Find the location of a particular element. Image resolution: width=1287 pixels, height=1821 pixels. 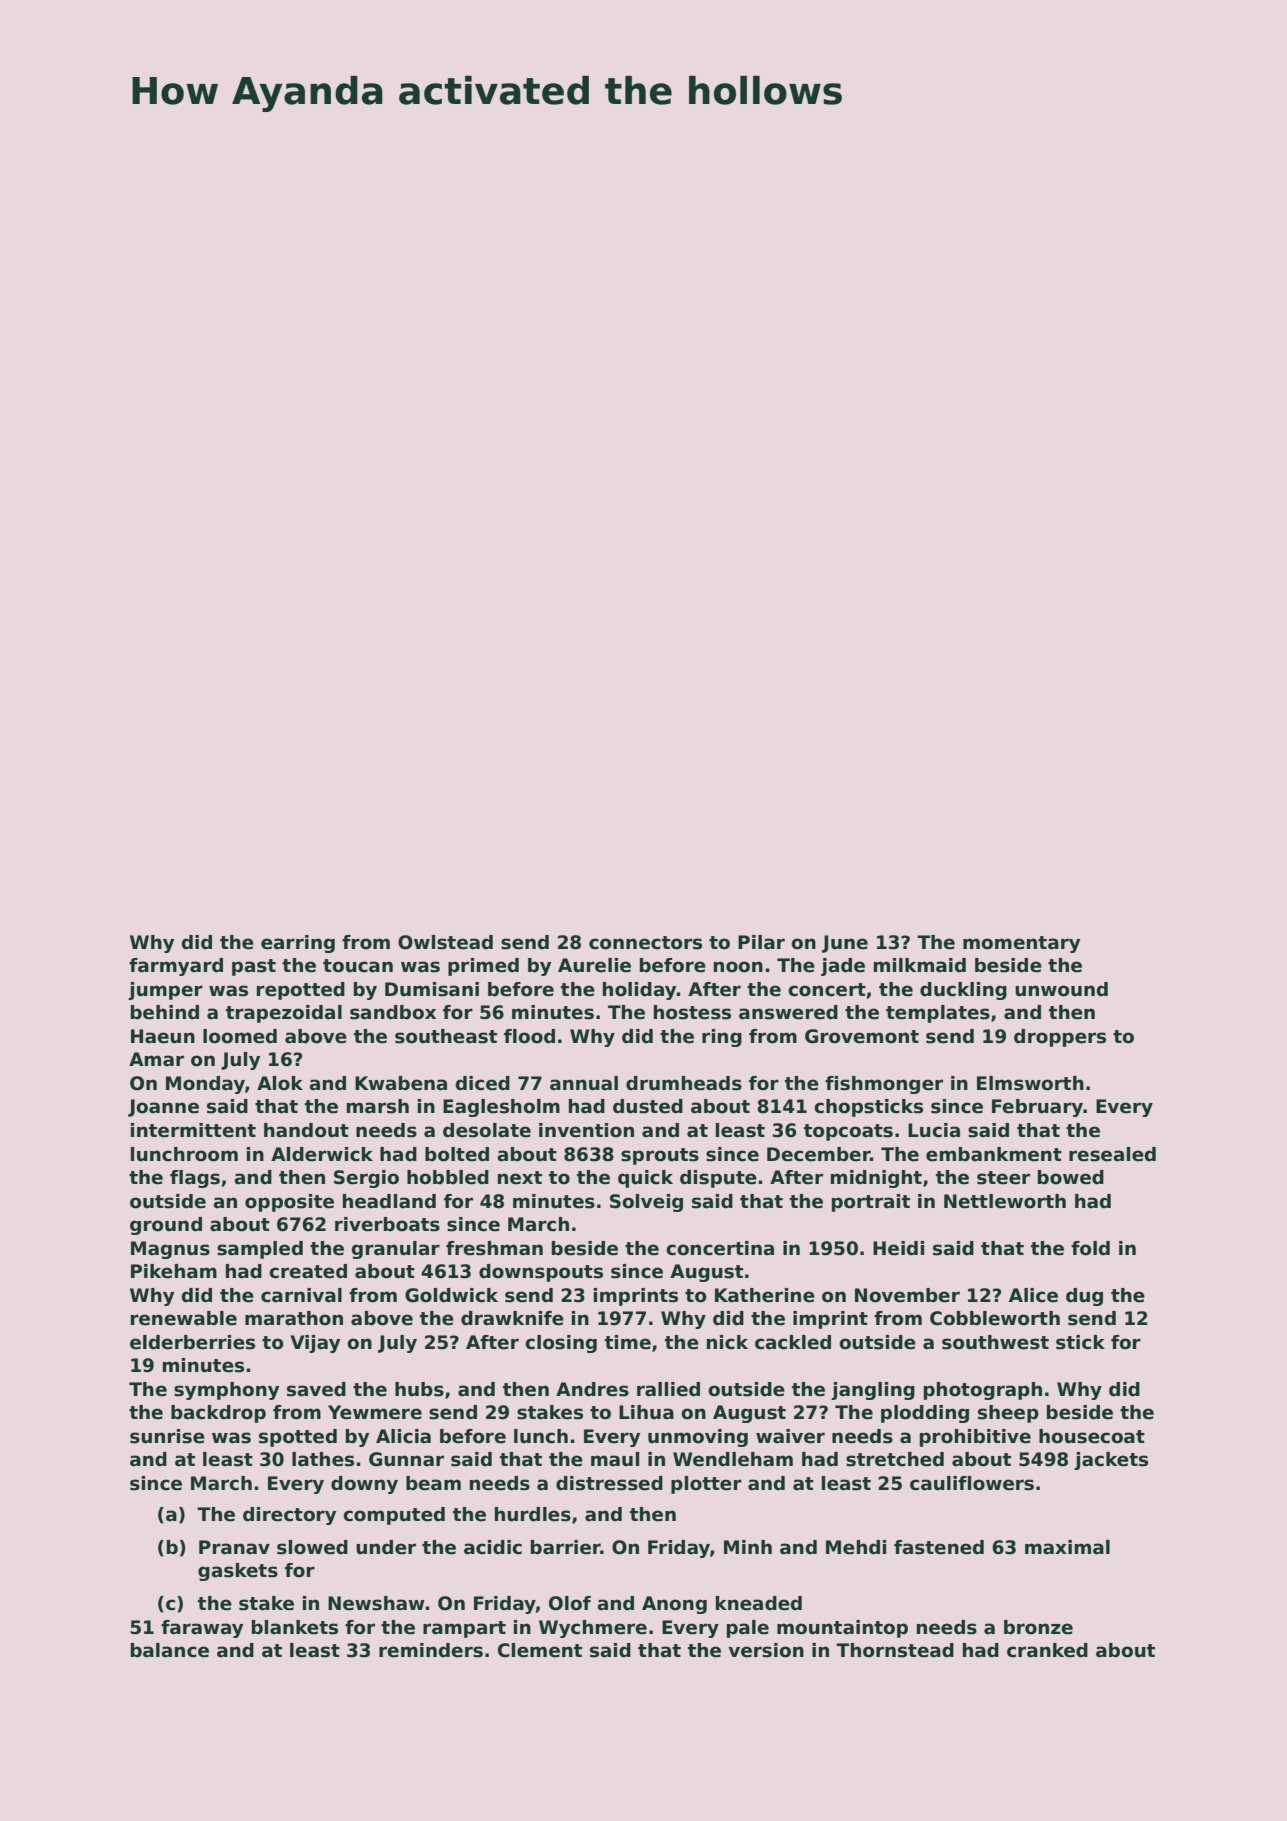

steer is located at coordinates (1003, 1178).
